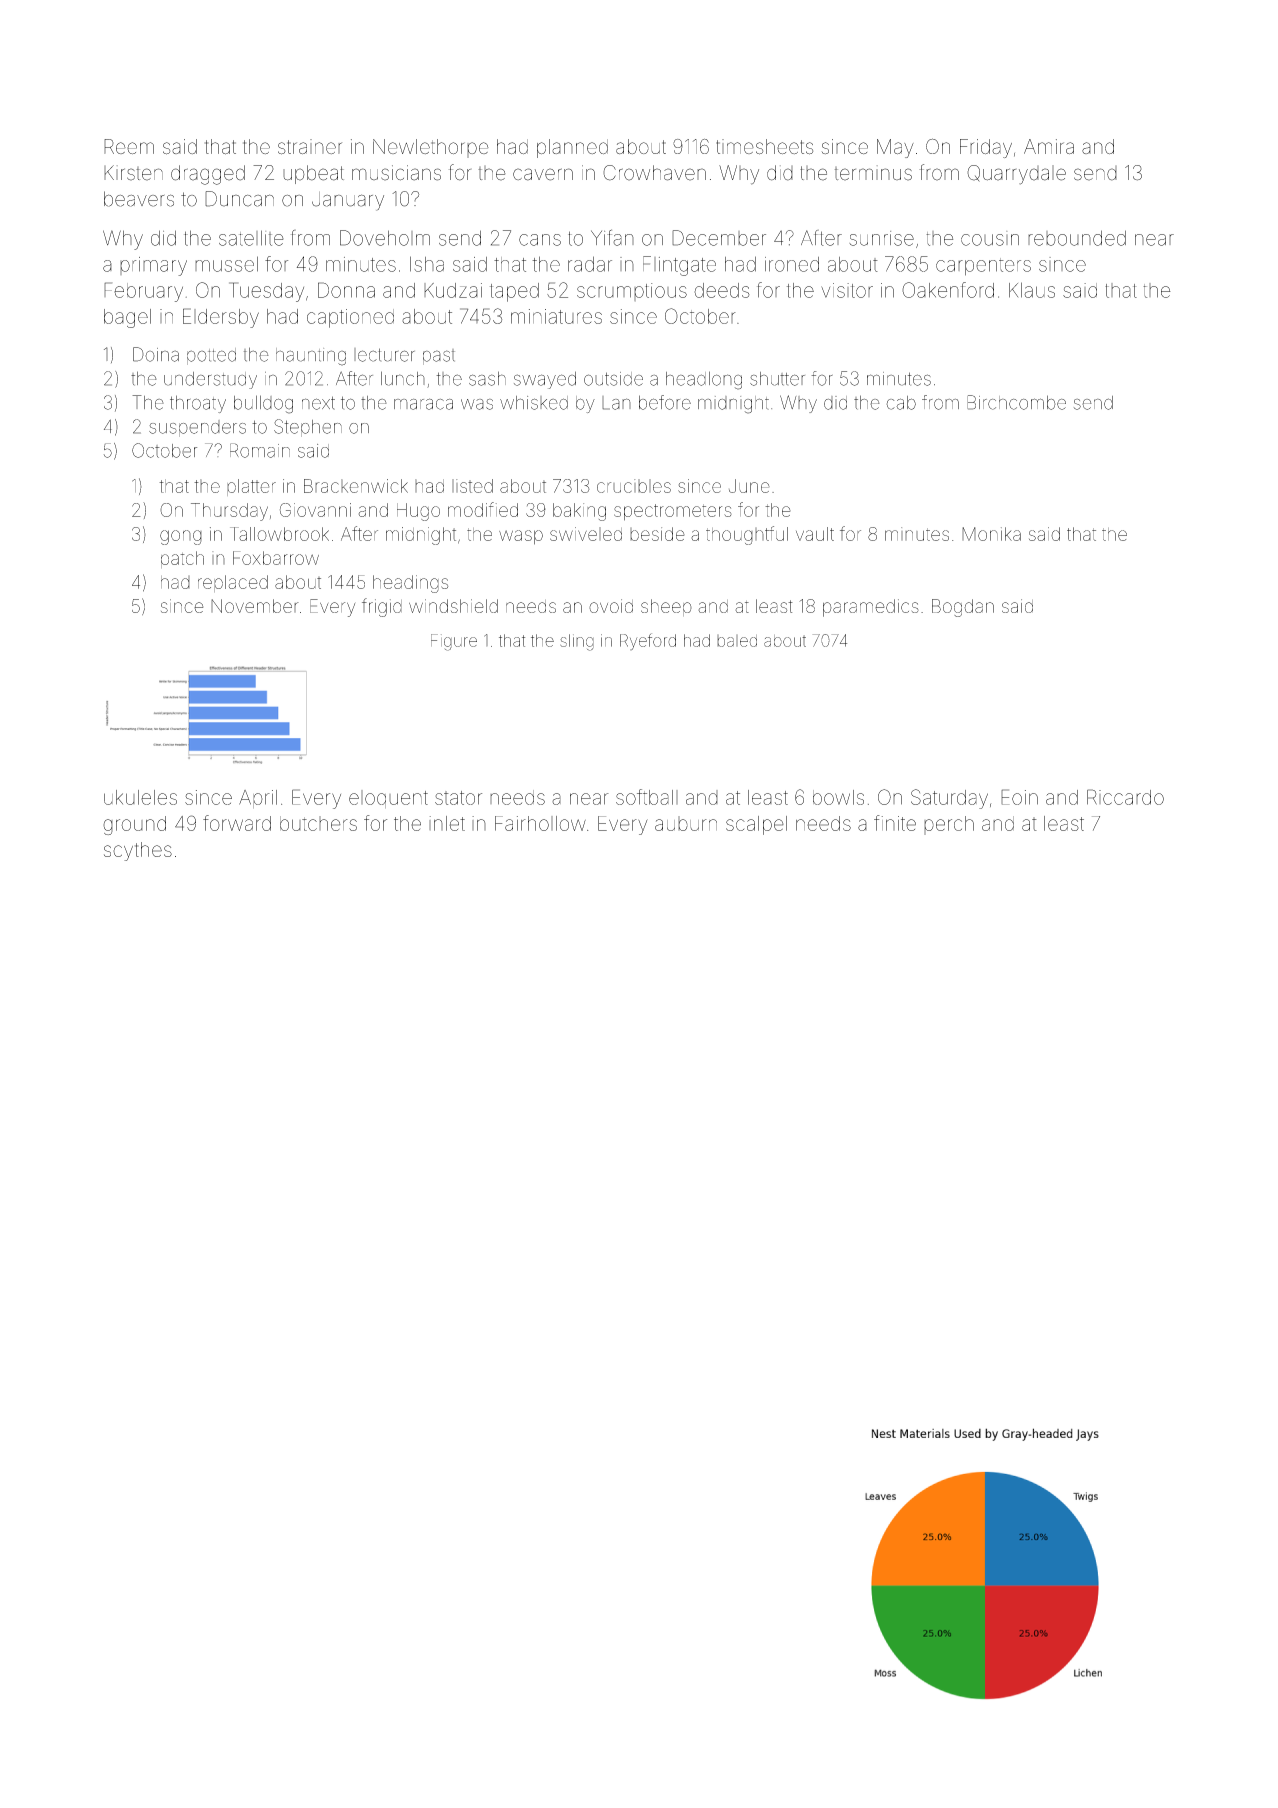 Image resolution: width=1278 pixels, height=1808 pixels. I want to click on Flintgate, so click(679, 266).
